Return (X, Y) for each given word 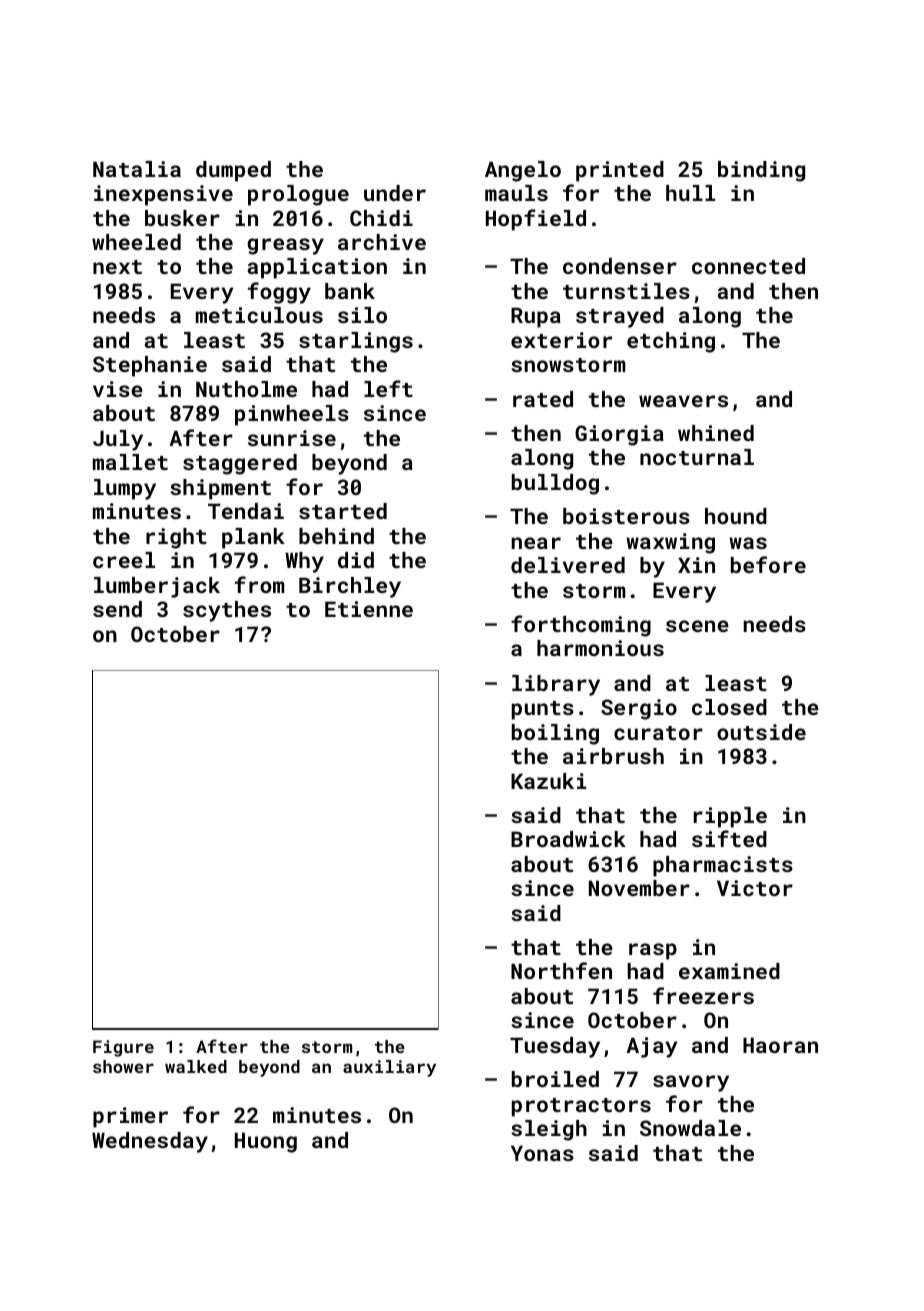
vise (118, 389)
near (536, 543)
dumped (233, 171)
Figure (123, 1048)
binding (761, 171)
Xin (696, 565)
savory (691, 1083)
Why (304, 562)
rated (543, 399)
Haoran (780, 1045)
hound (736, 516)
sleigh (549, 1130)
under (395, 193)
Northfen (561, 970)
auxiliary (389, 1068)
